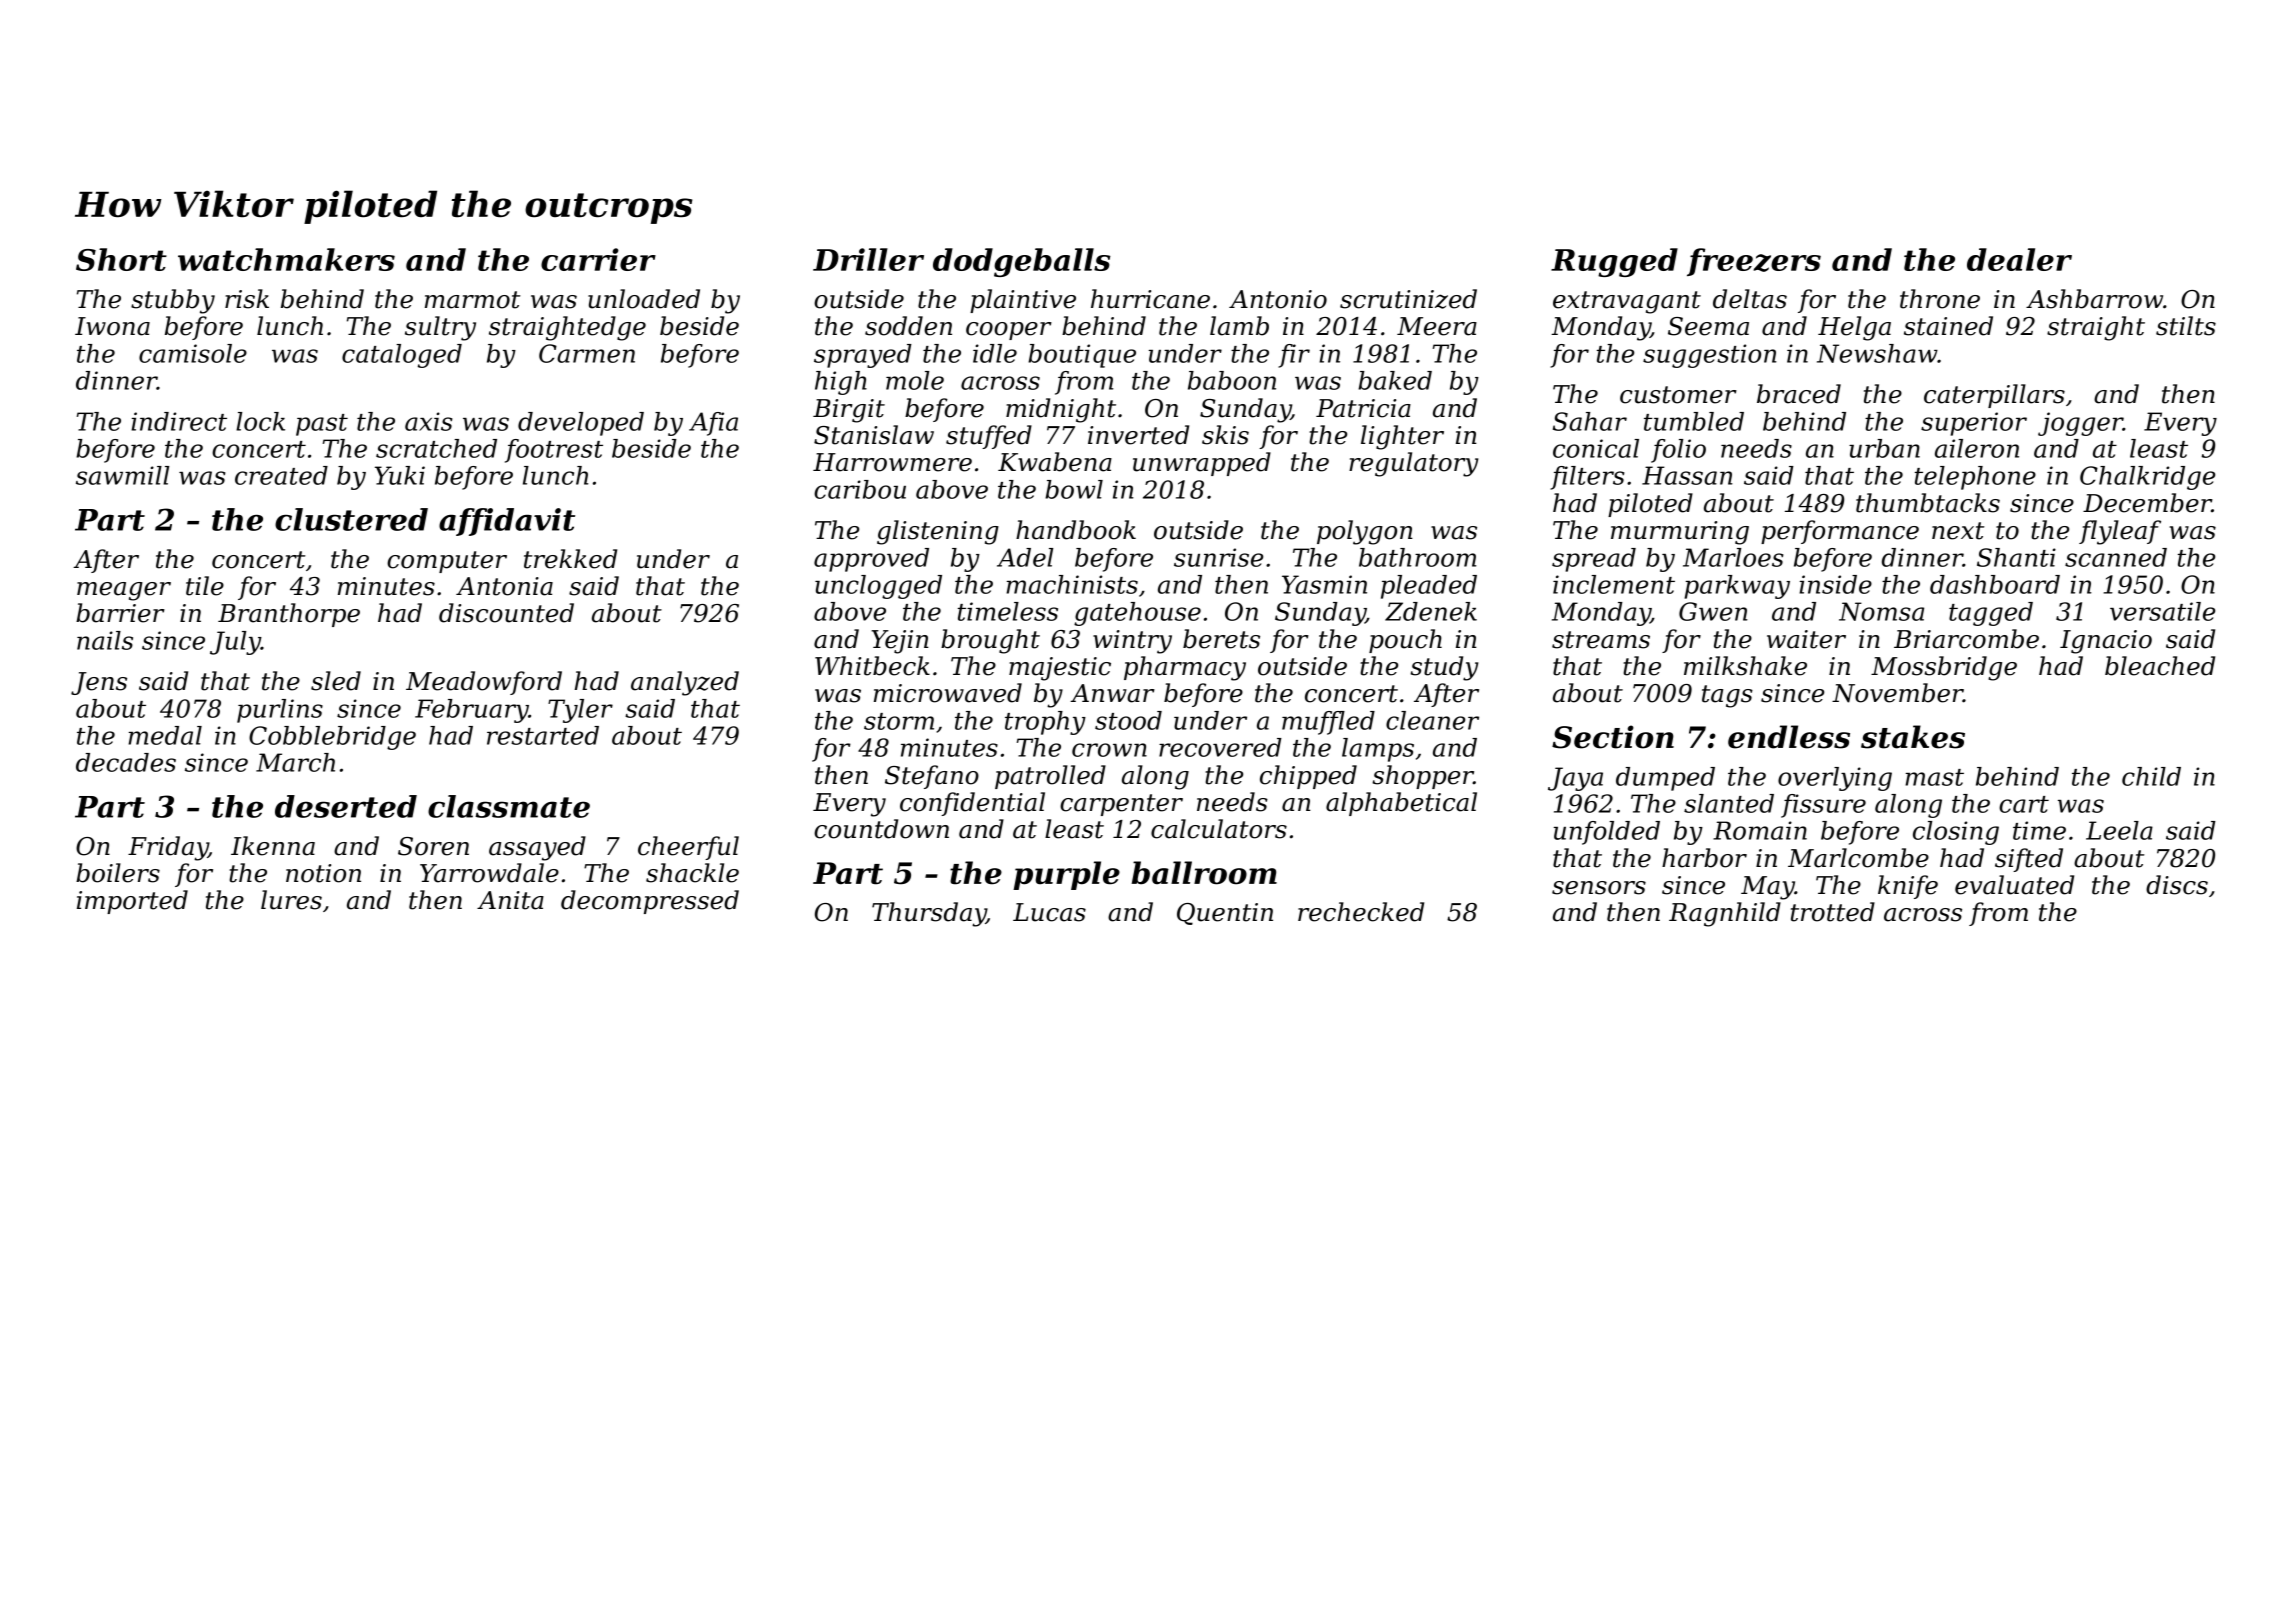 The width and height of the screenshot is (2292, 1620). What do you see at coordinates (132, 902) in the screenshot?
I see `imported` at bounding box center [132, 902].
